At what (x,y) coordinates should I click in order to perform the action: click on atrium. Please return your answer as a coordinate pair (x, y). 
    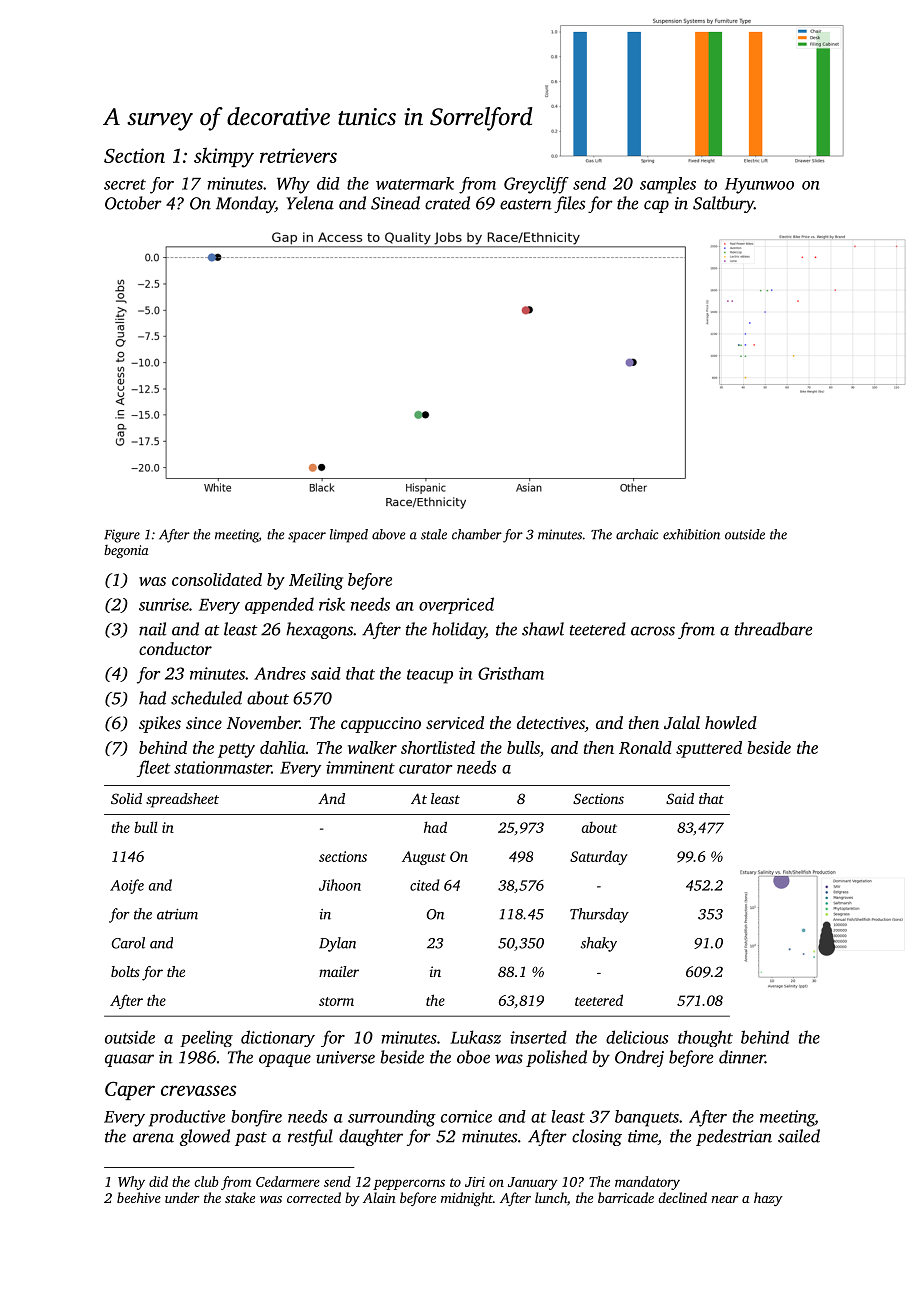
    Looking at the image, I should click on (177, 914).
